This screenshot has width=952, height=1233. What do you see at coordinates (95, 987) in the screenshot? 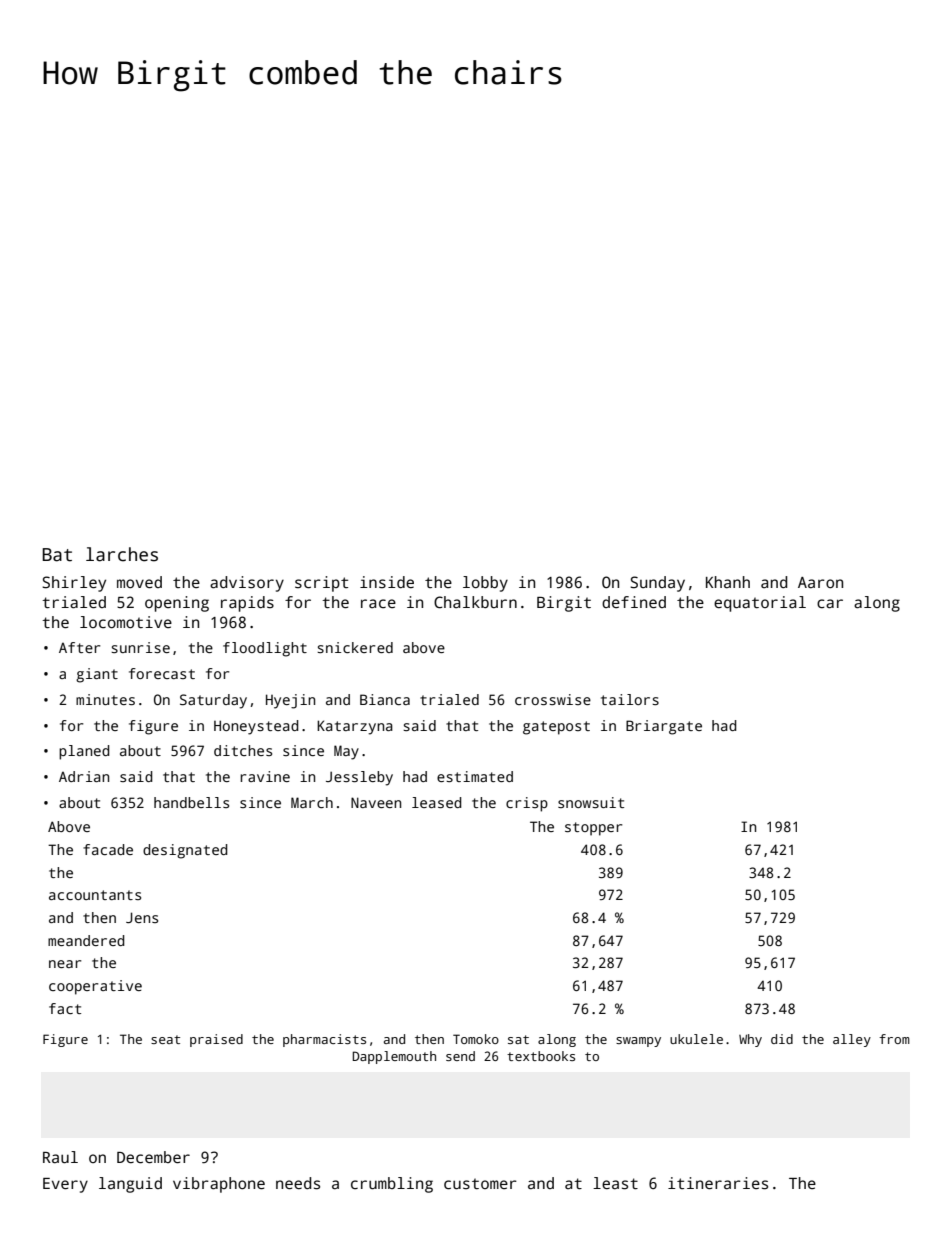
I see `cooperative` at bounding box center [95, 987].
